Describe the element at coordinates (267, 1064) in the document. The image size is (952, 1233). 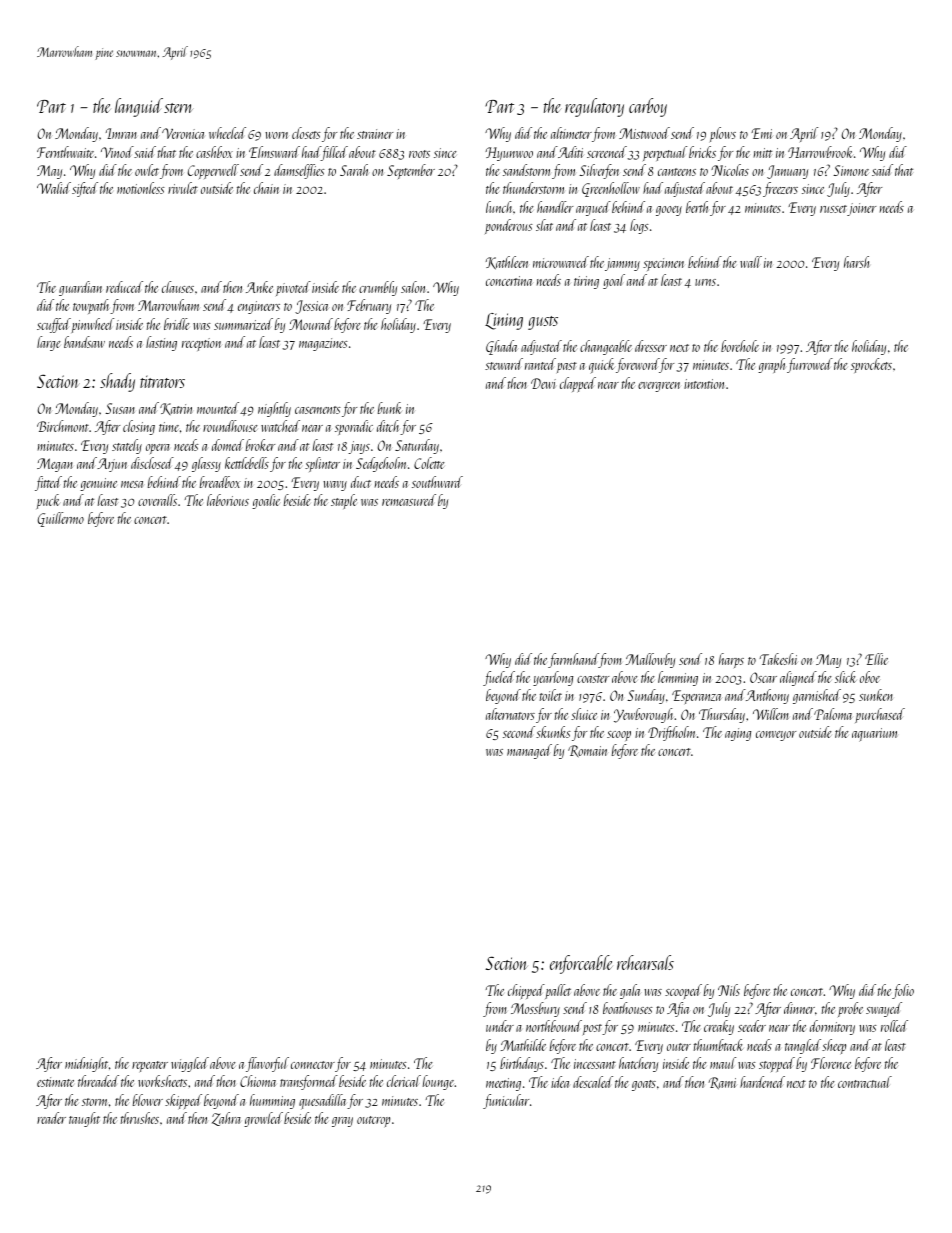
I see `flavorful` at that location.
